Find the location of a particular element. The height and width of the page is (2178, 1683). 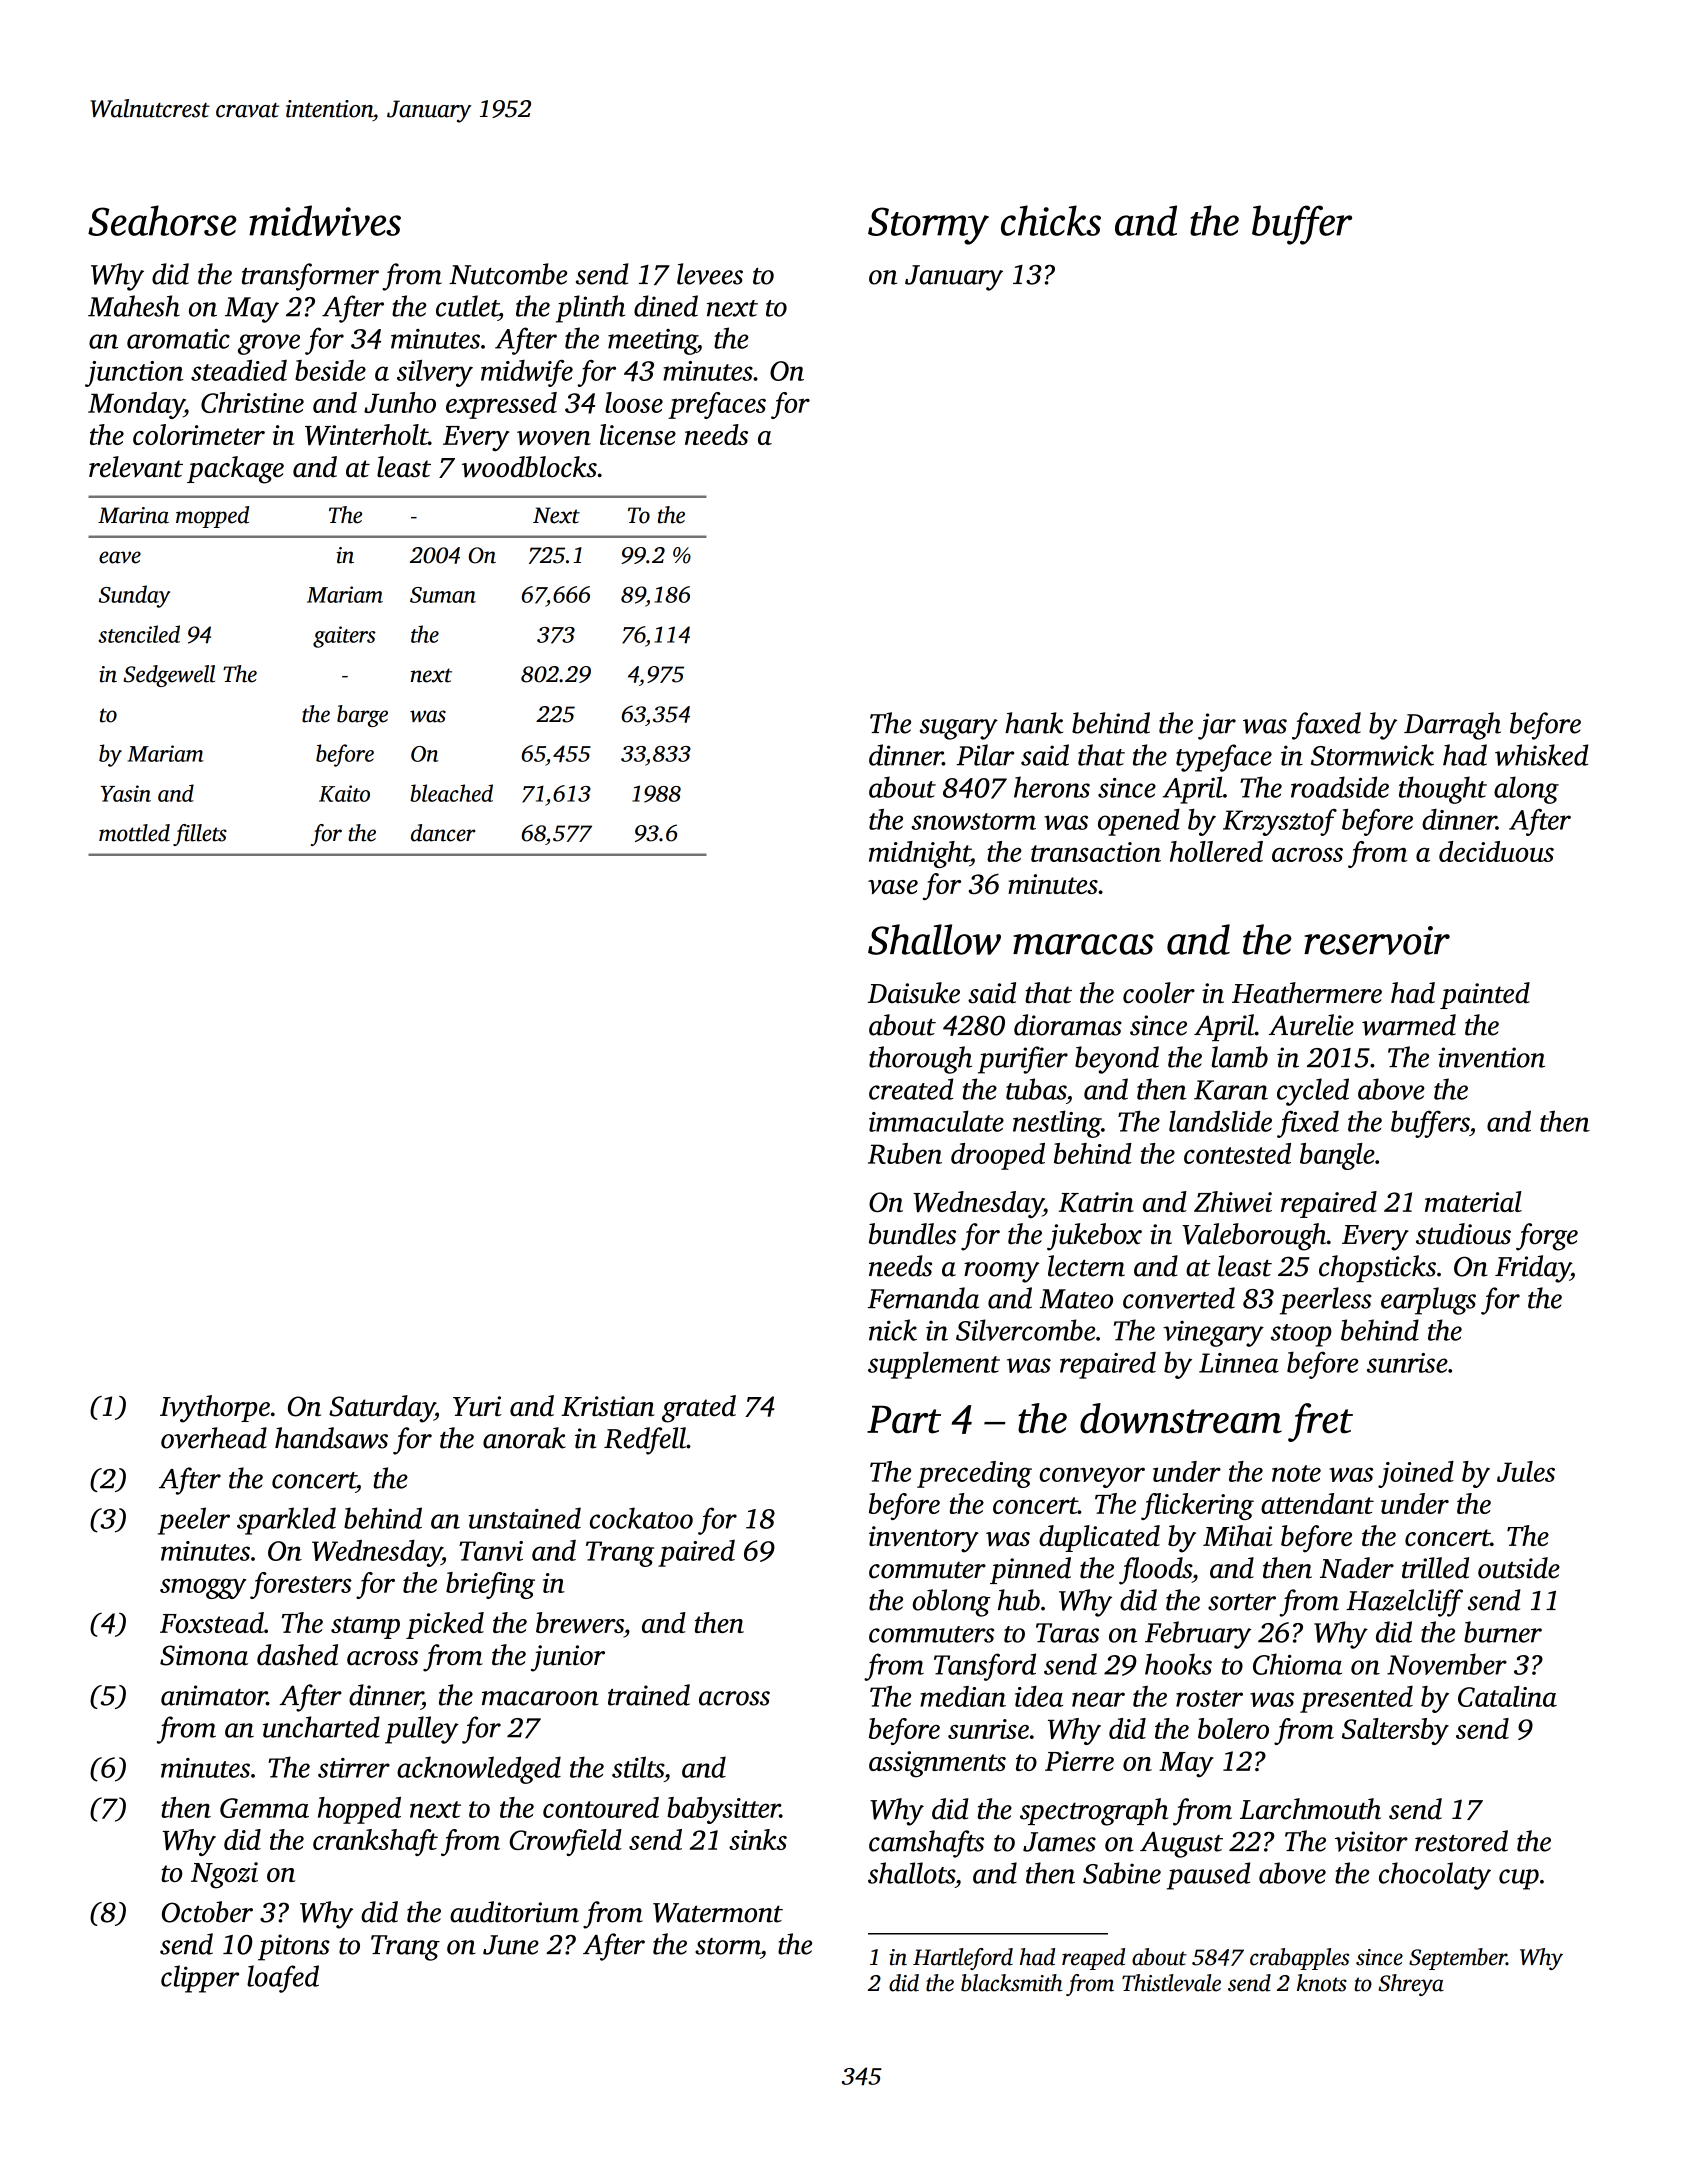

levees is located at coordinates (710, 274).
